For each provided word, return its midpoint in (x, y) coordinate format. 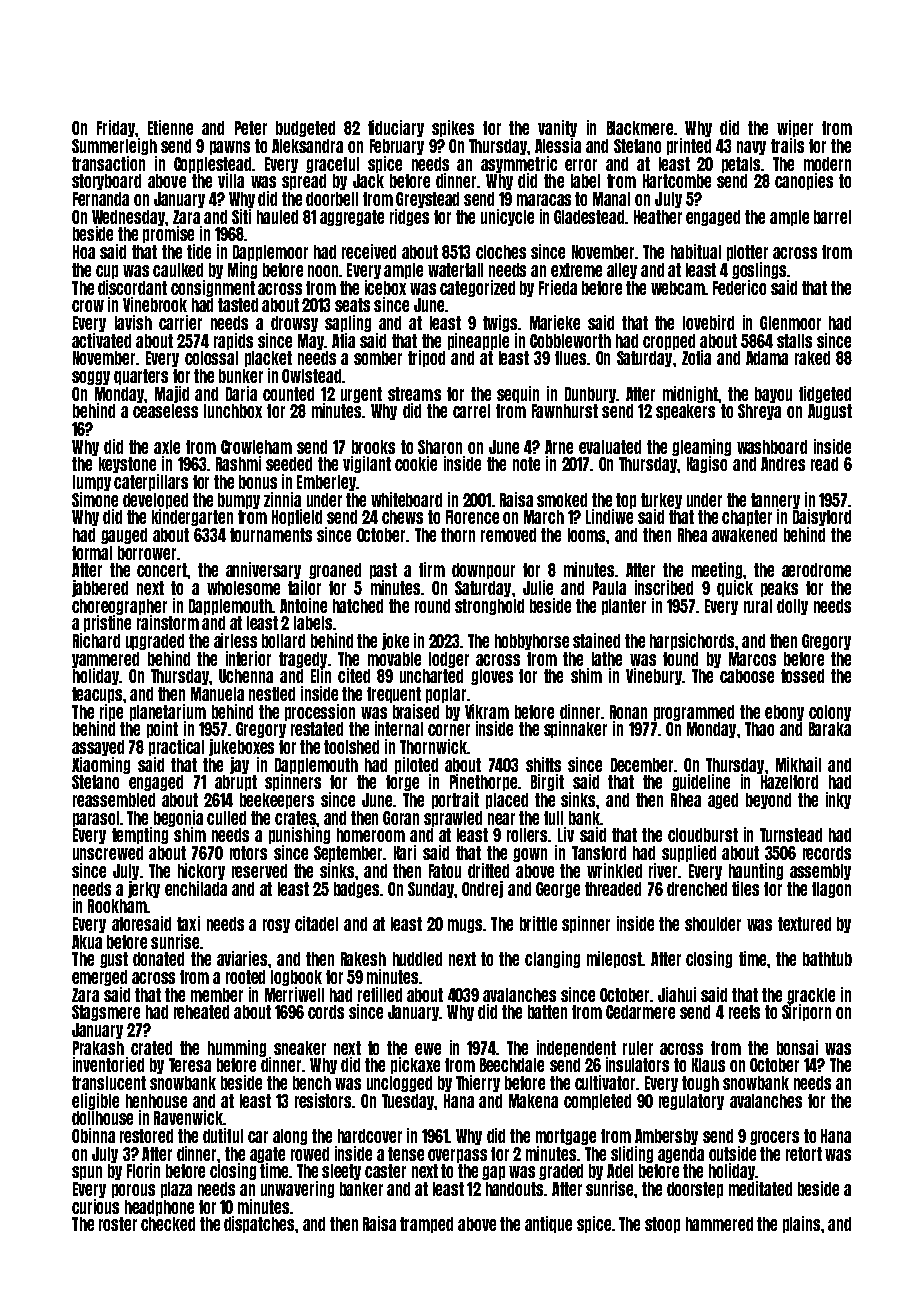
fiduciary (396, 128)
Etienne (170, 127)
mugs (465, 926)
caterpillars (151, 482)
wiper (795, 128)
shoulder (713, 924)
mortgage (566, 1137)
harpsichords (692, 641)
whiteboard (406, 499)
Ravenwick (189, 1117)
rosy (276, 926)
